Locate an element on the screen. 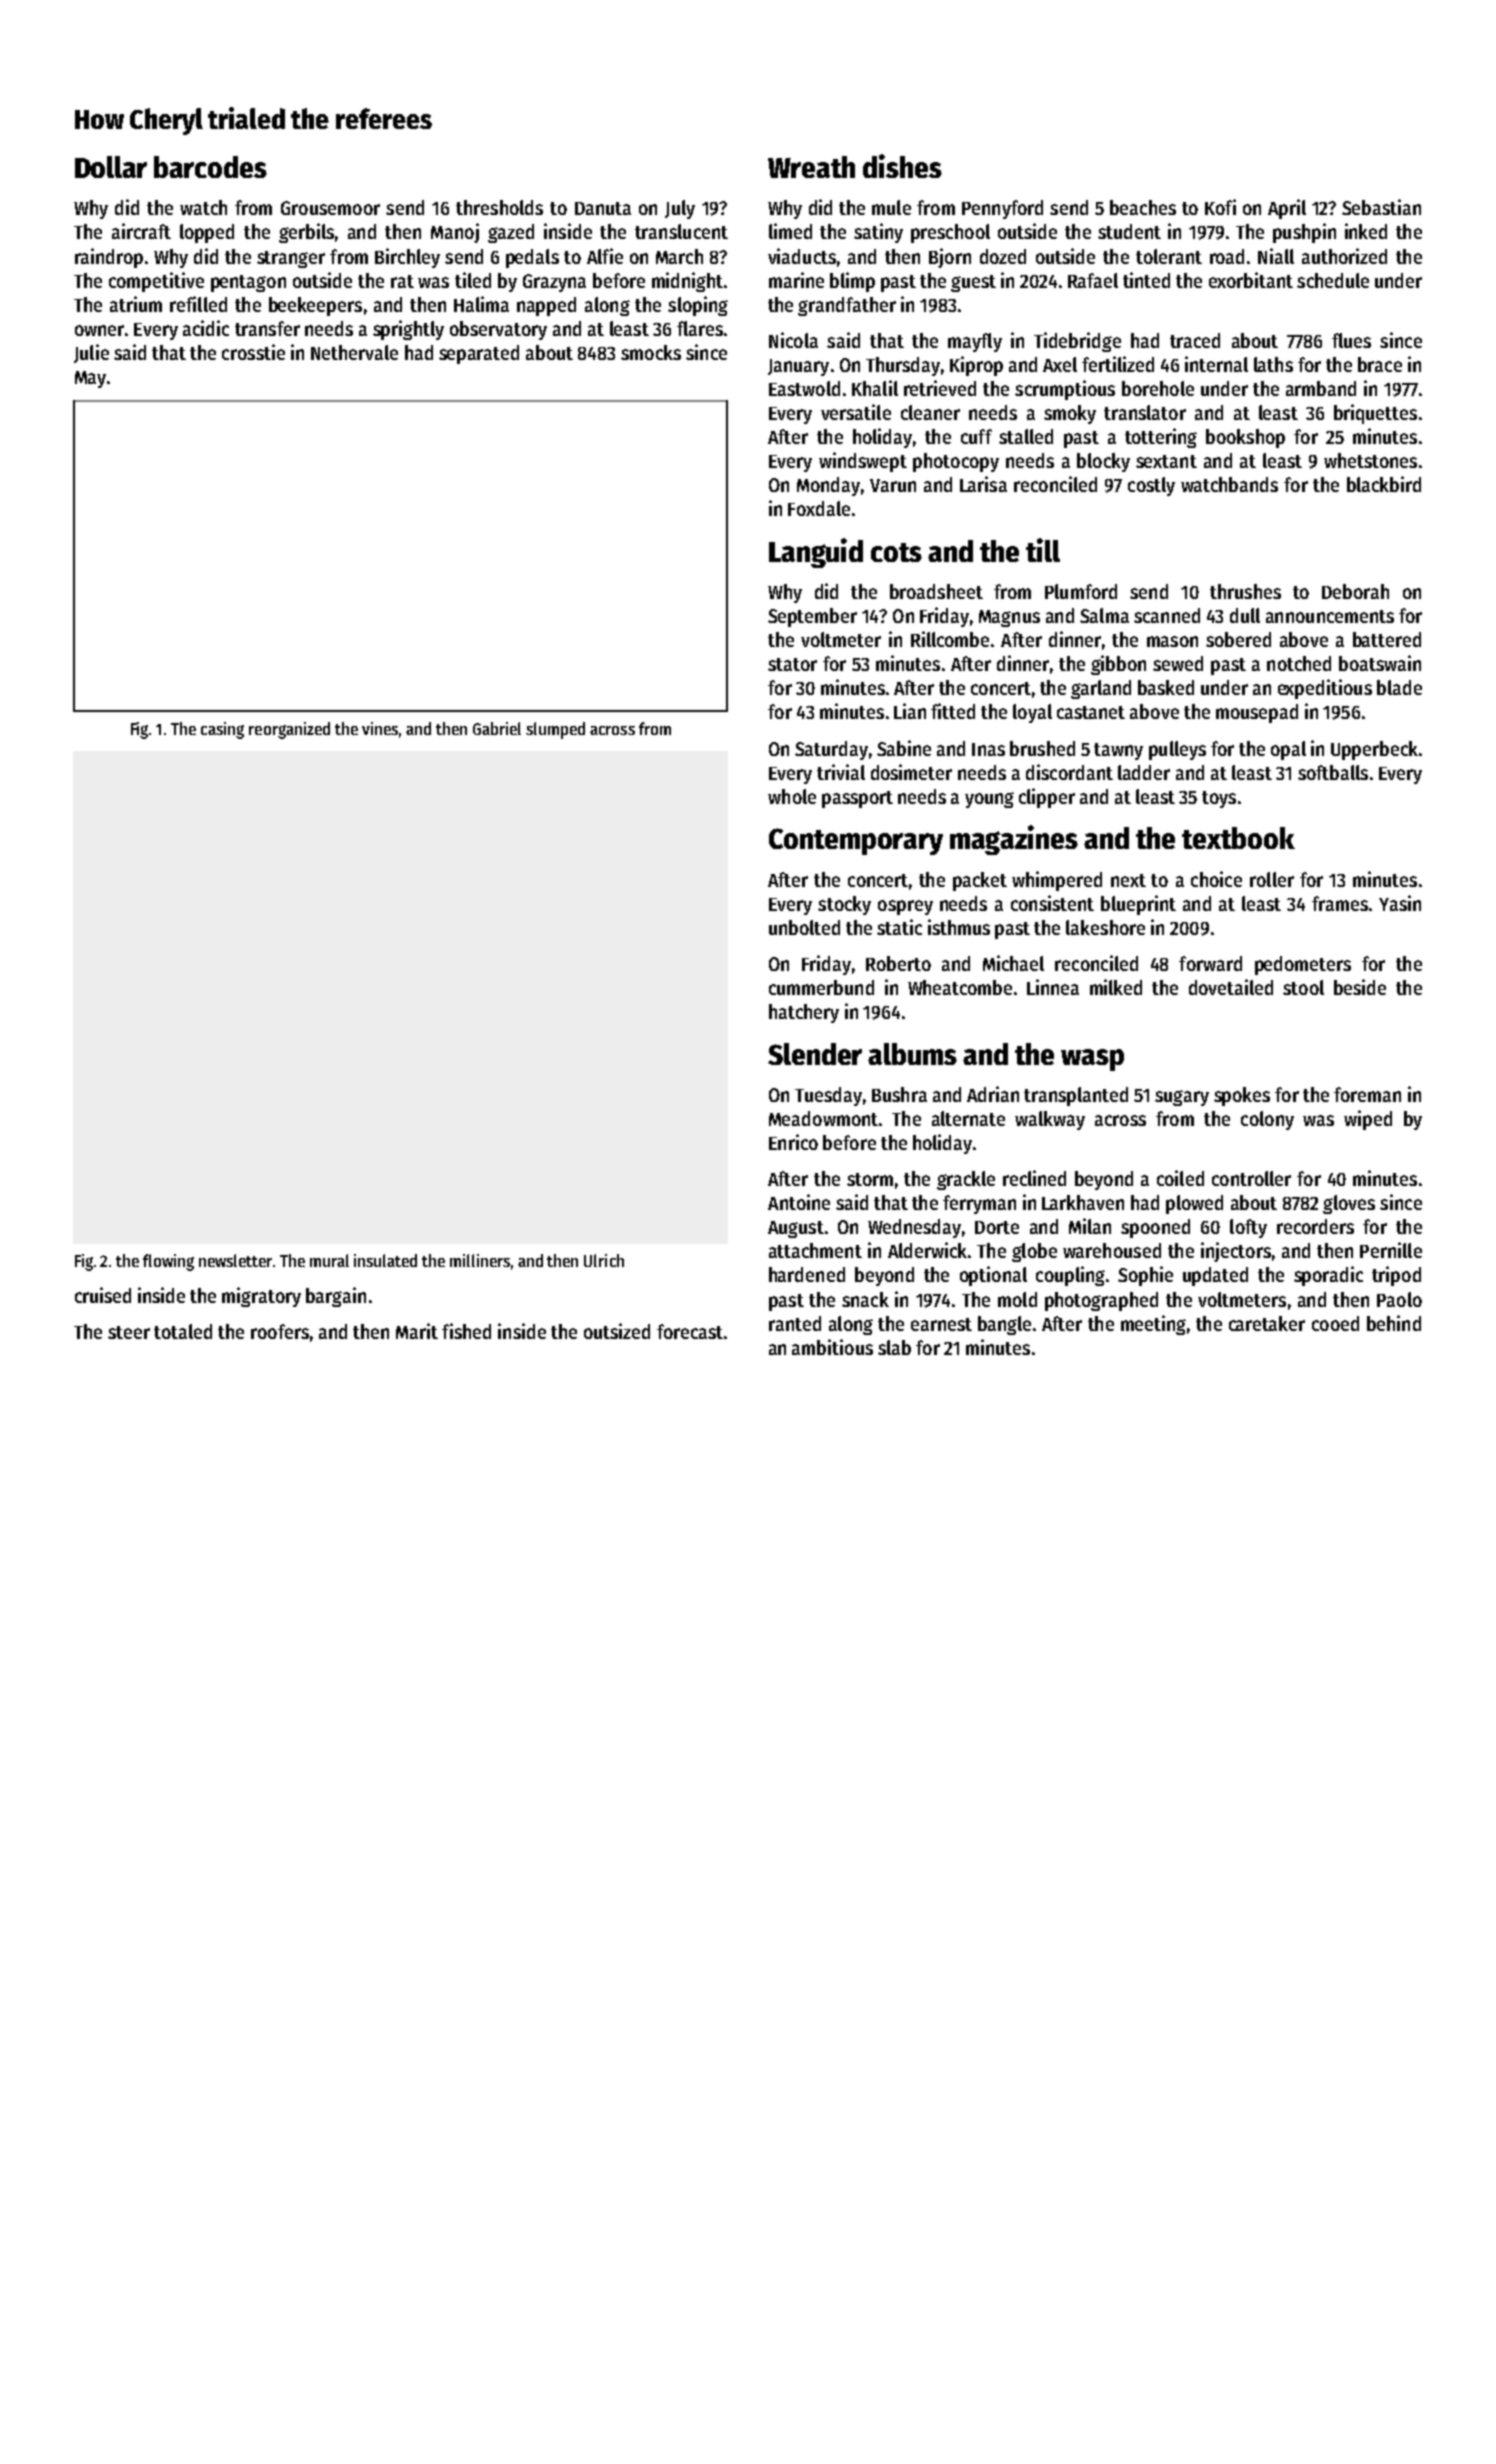  whetstones is located at coordinates (1370, 460).
